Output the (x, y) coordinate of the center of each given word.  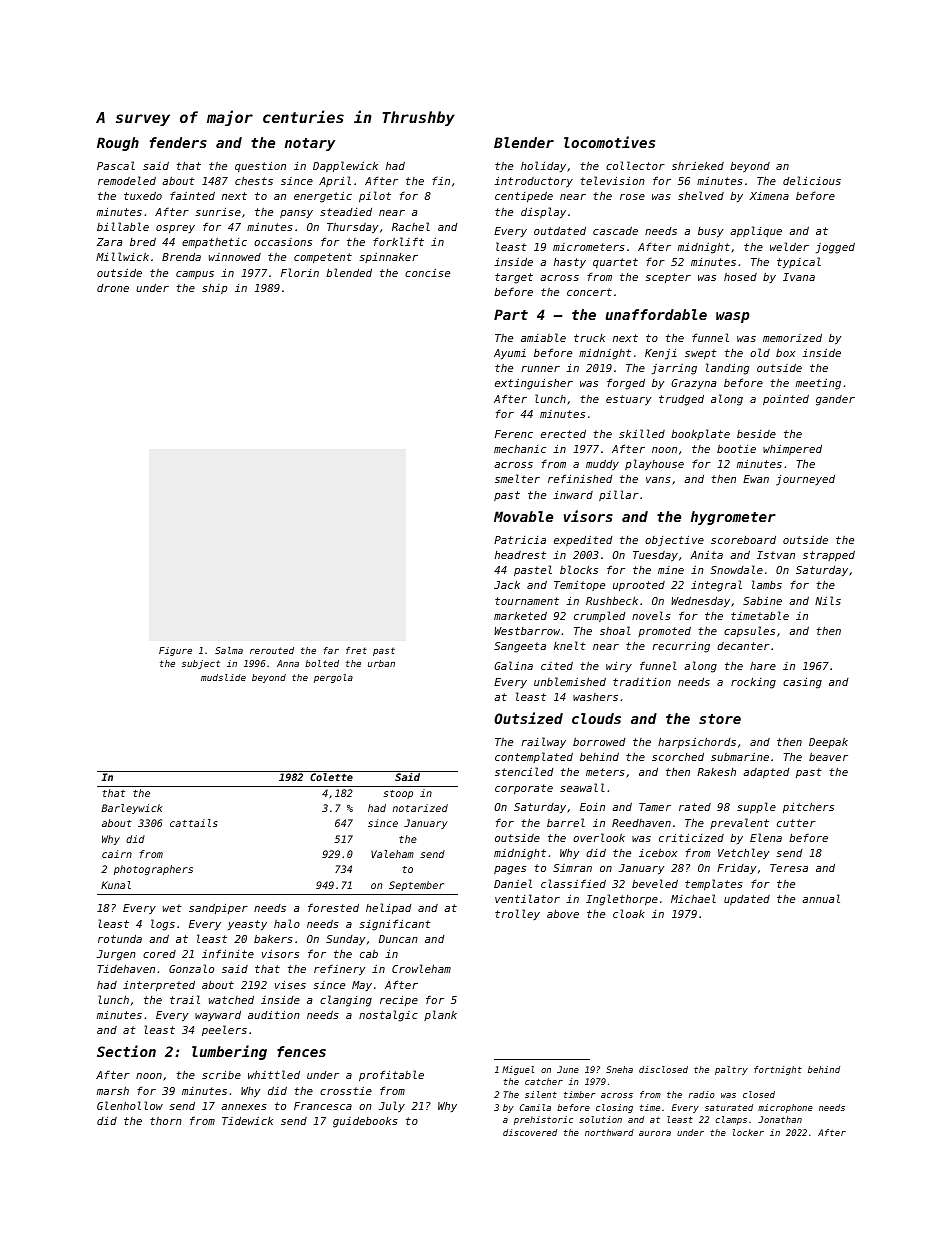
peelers (224, 1030)
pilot (375, 197)
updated (747, 900)
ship (214, 289)
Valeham (392, 854)
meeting (818, 384)
